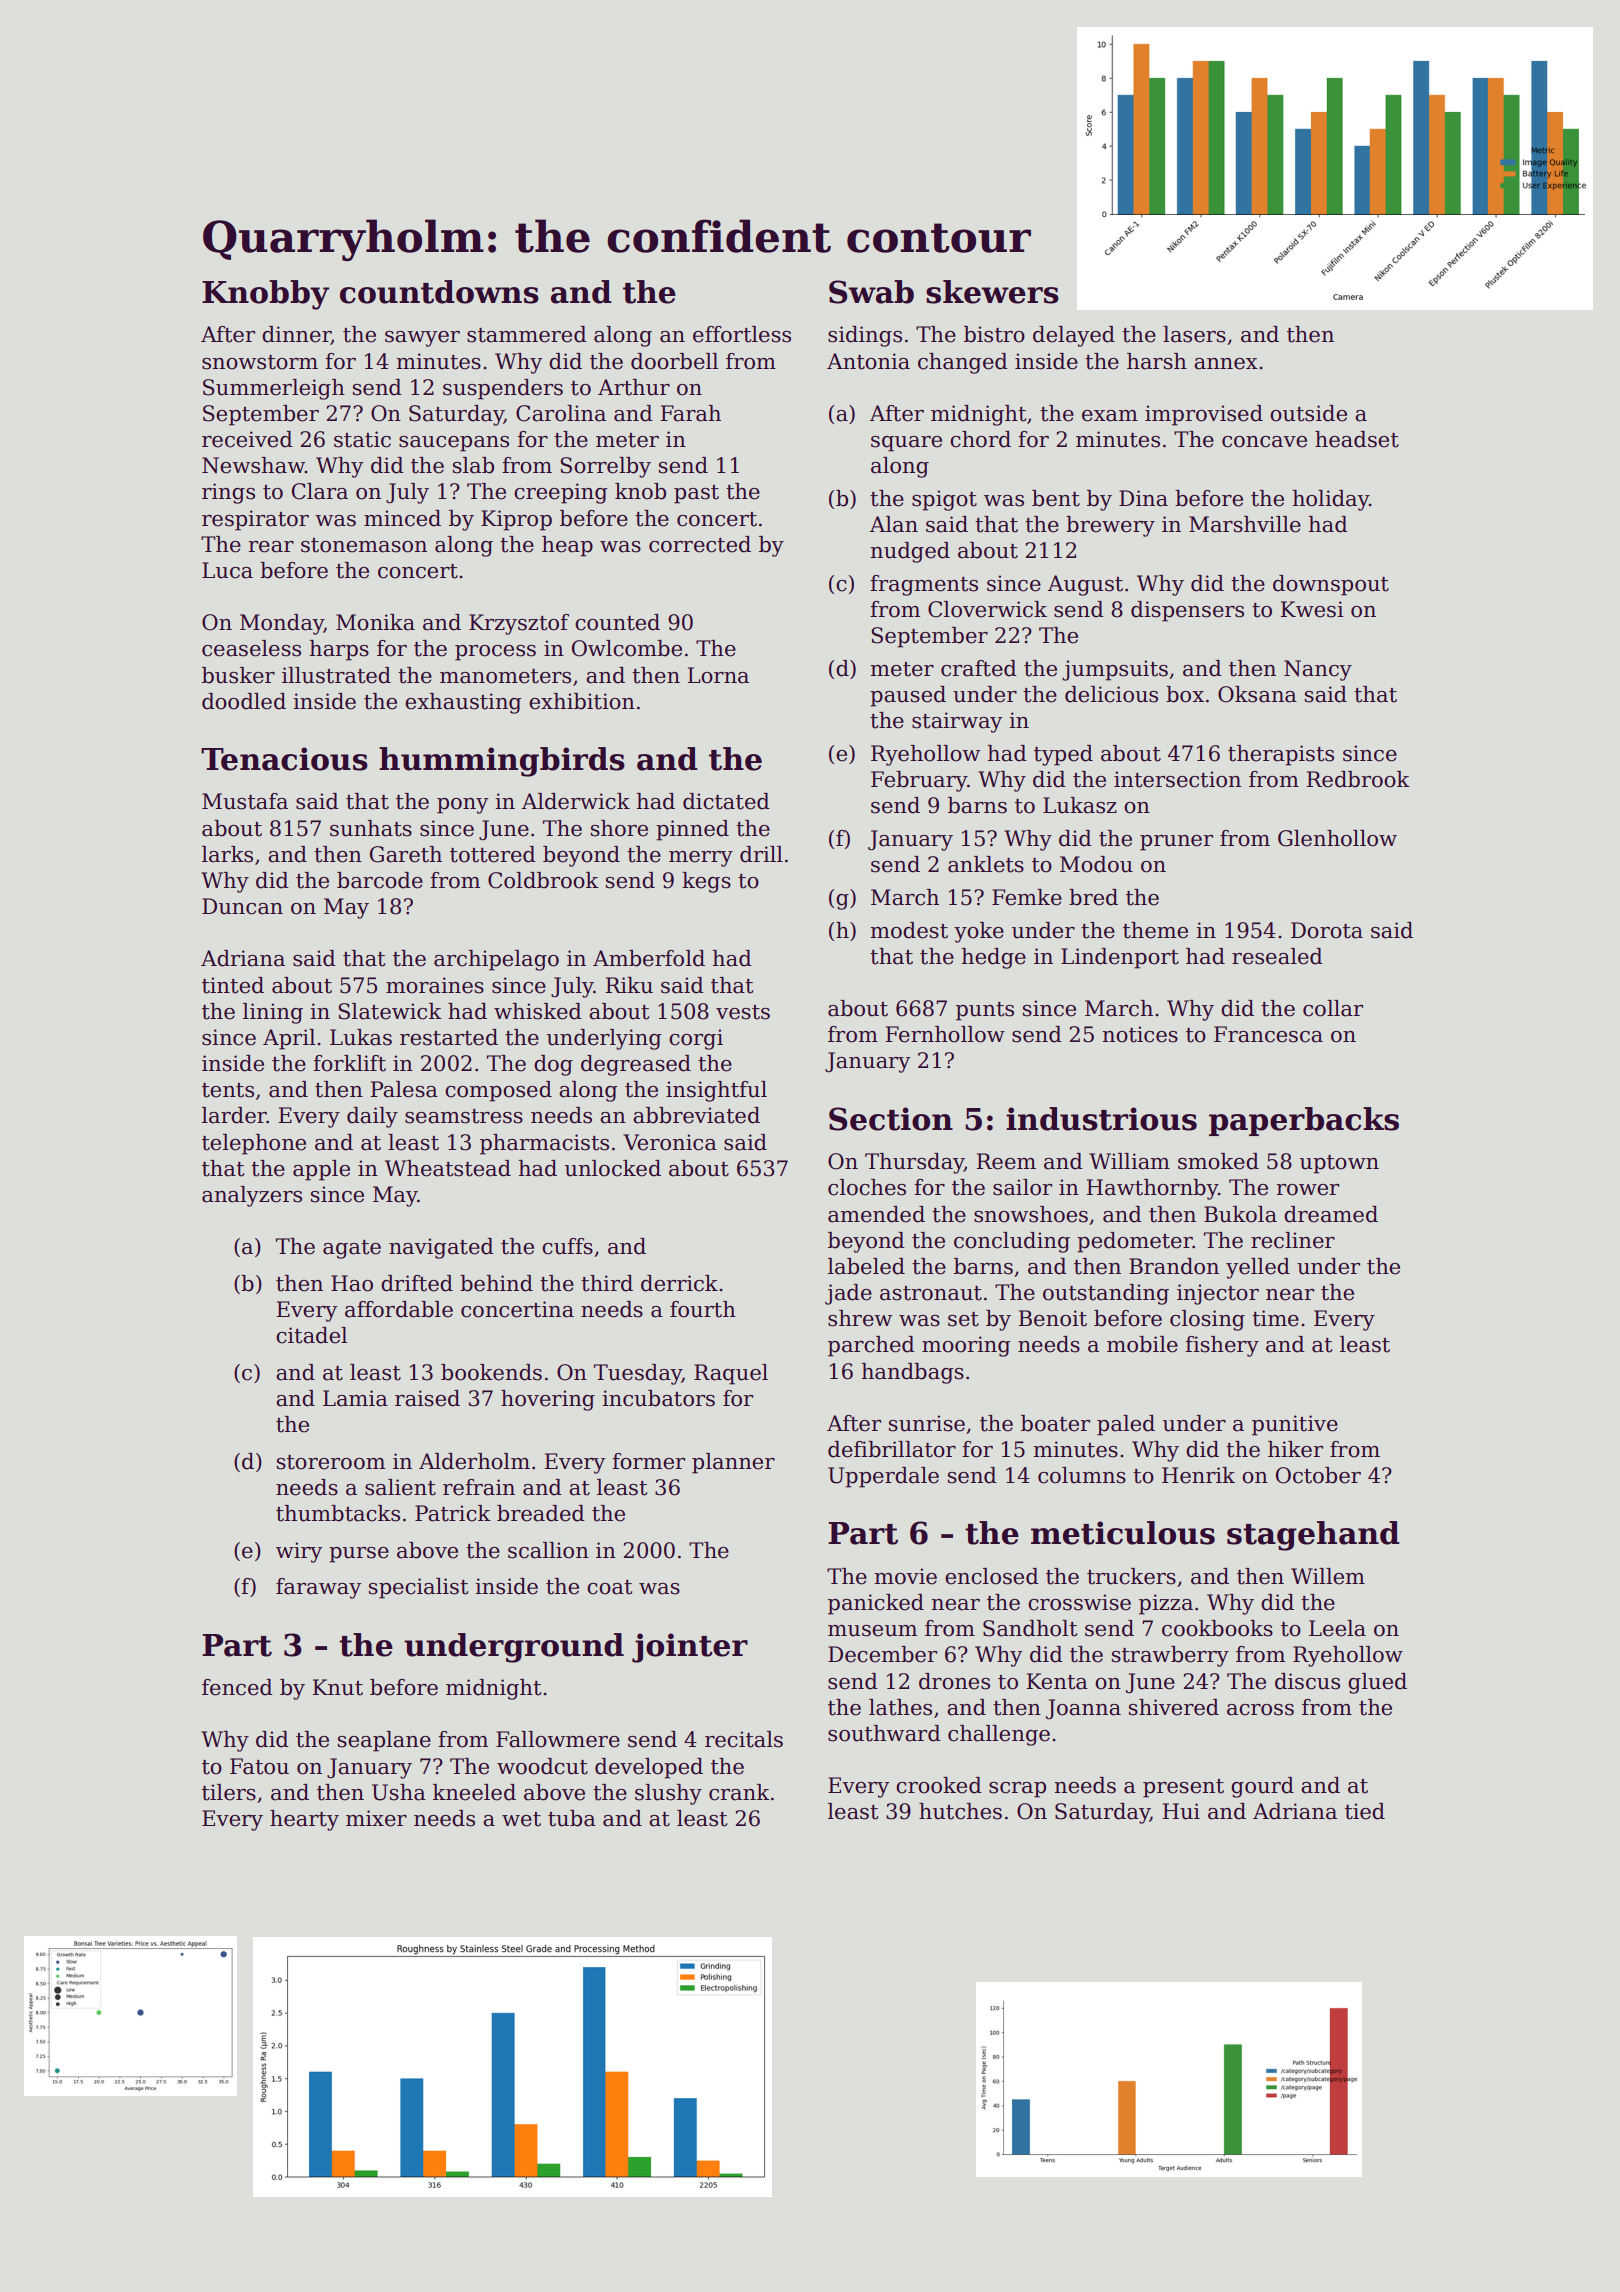  I want to click on Nancy, so click(1318, 670).
